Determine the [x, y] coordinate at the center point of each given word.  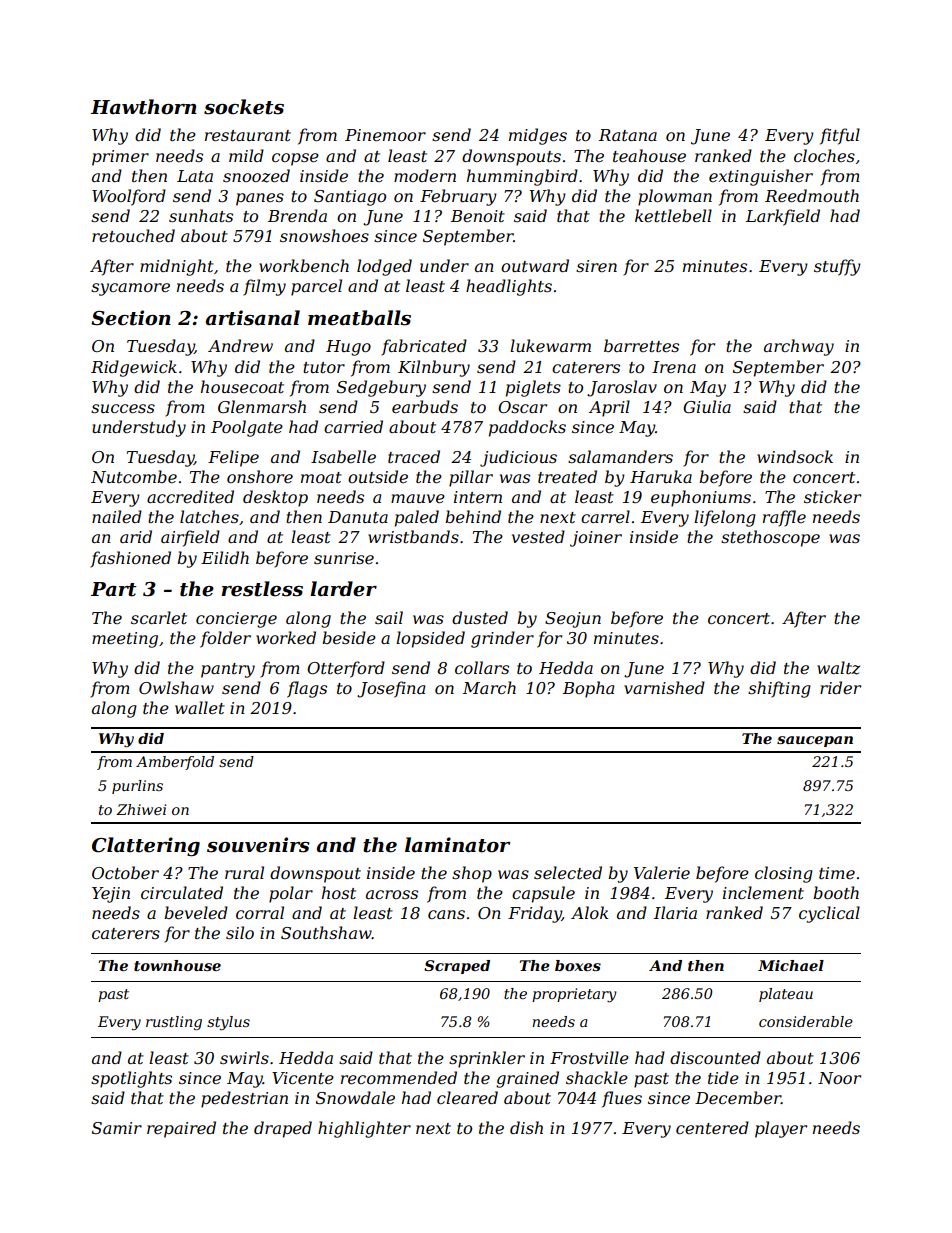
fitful [840, 136]
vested [538, 536]
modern [425, 175]
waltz [838, 668]
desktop [275, 498]
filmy [264, 287]
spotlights [131, 1079]
